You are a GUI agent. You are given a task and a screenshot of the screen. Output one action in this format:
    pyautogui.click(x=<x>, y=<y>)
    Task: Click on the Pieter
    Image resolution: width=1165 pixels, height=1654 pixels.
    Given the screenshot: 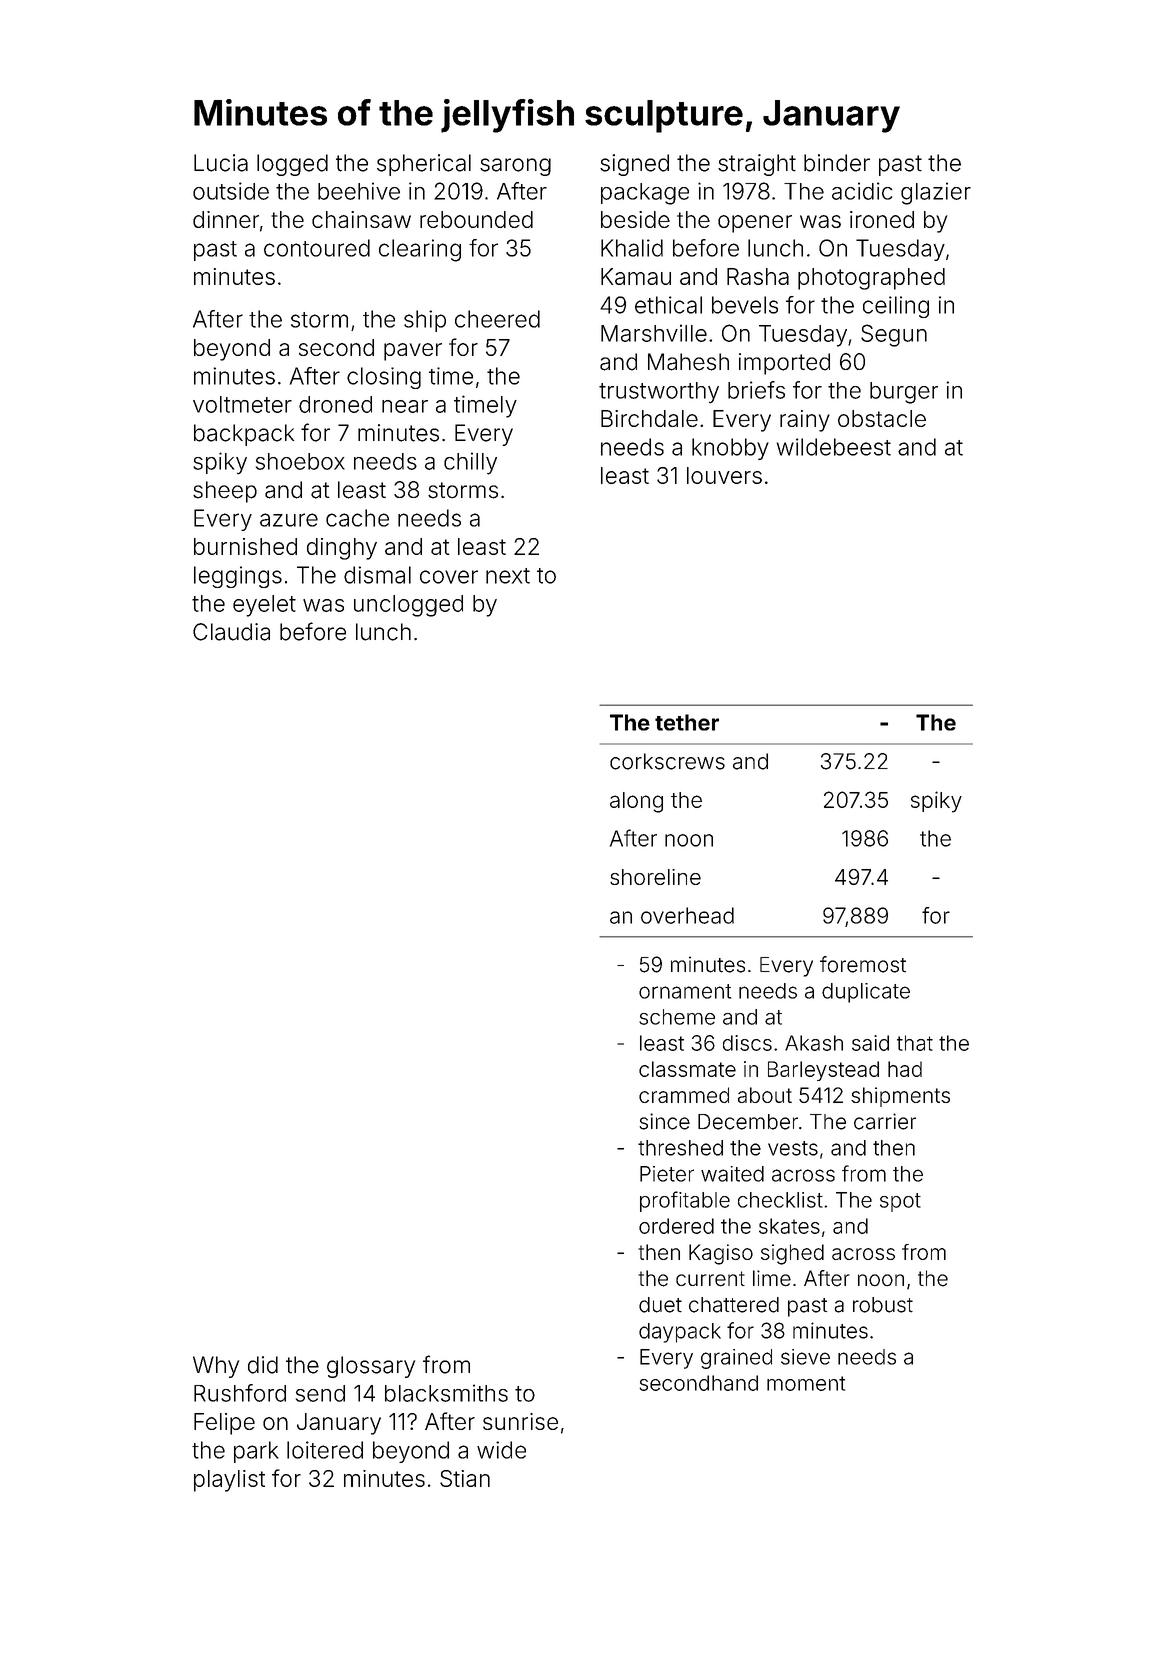 What is the action you would take?
    pyautogui.click(x=667, y=1174)
